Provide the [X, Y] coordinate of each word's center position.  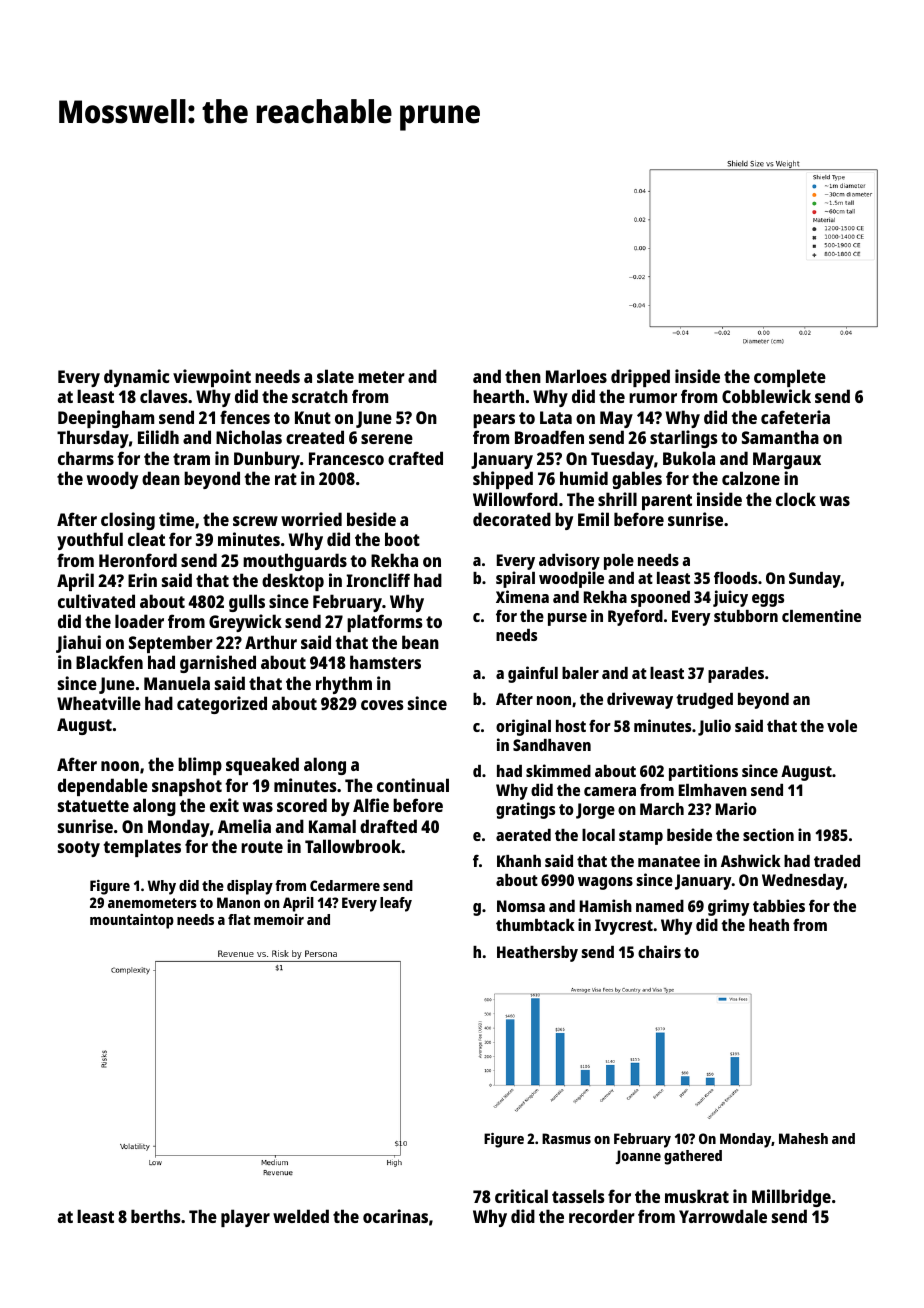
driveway [640, 700]
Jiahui [78, 644]
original [523, 727]
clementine [821, 615]
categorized [222, 705]
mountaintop [132, 921]
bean [420, 642]
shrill [617, 499]
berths [155, 1216]
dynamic [136, 378]
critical [521, 1196]
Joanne [638, 1157]
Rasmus [566, 1138]
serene [387, 439]
